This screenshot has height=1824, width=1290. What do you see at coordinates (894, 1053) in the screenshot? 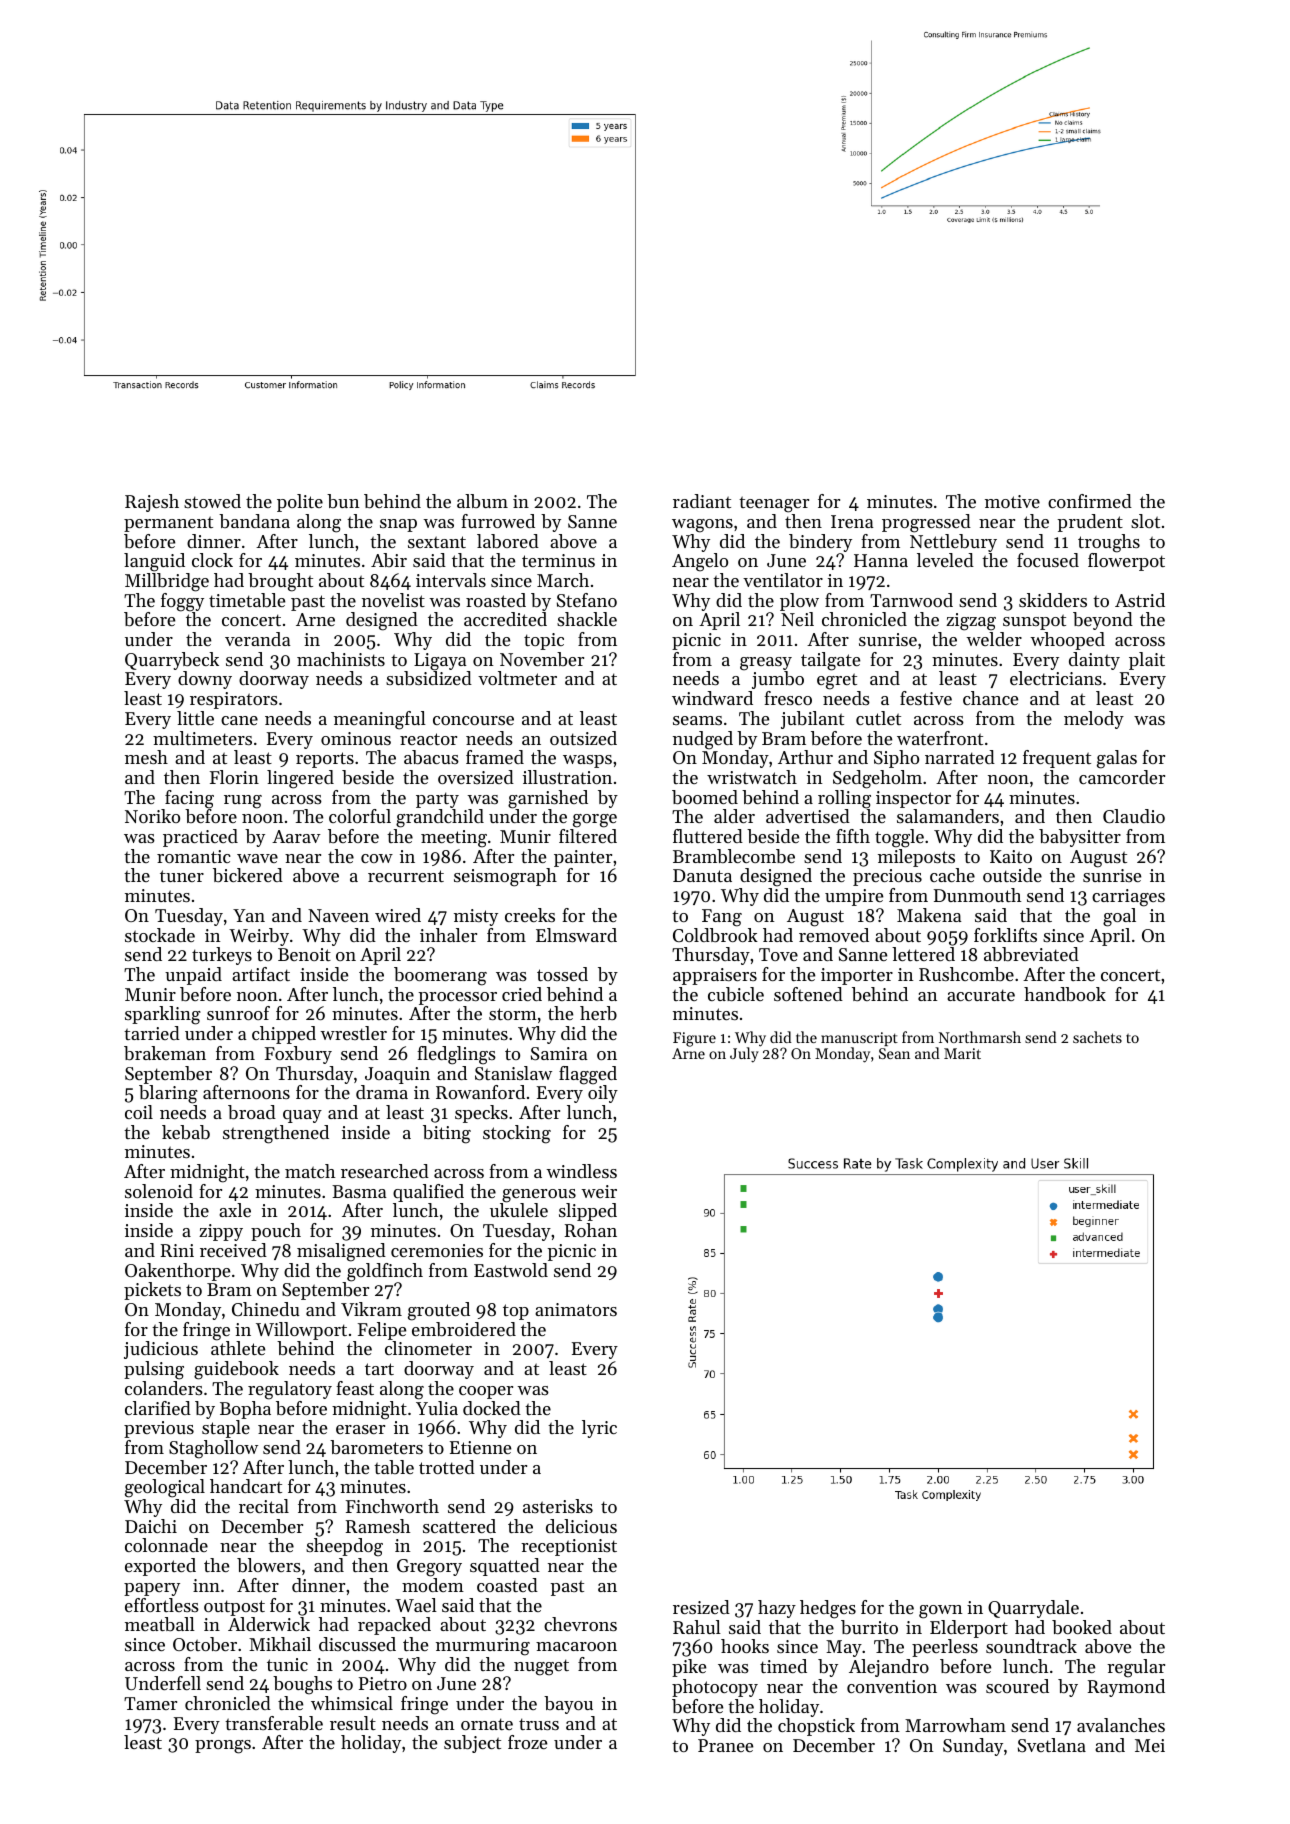
I see `Sean` at bounding box center [894, 1053].
